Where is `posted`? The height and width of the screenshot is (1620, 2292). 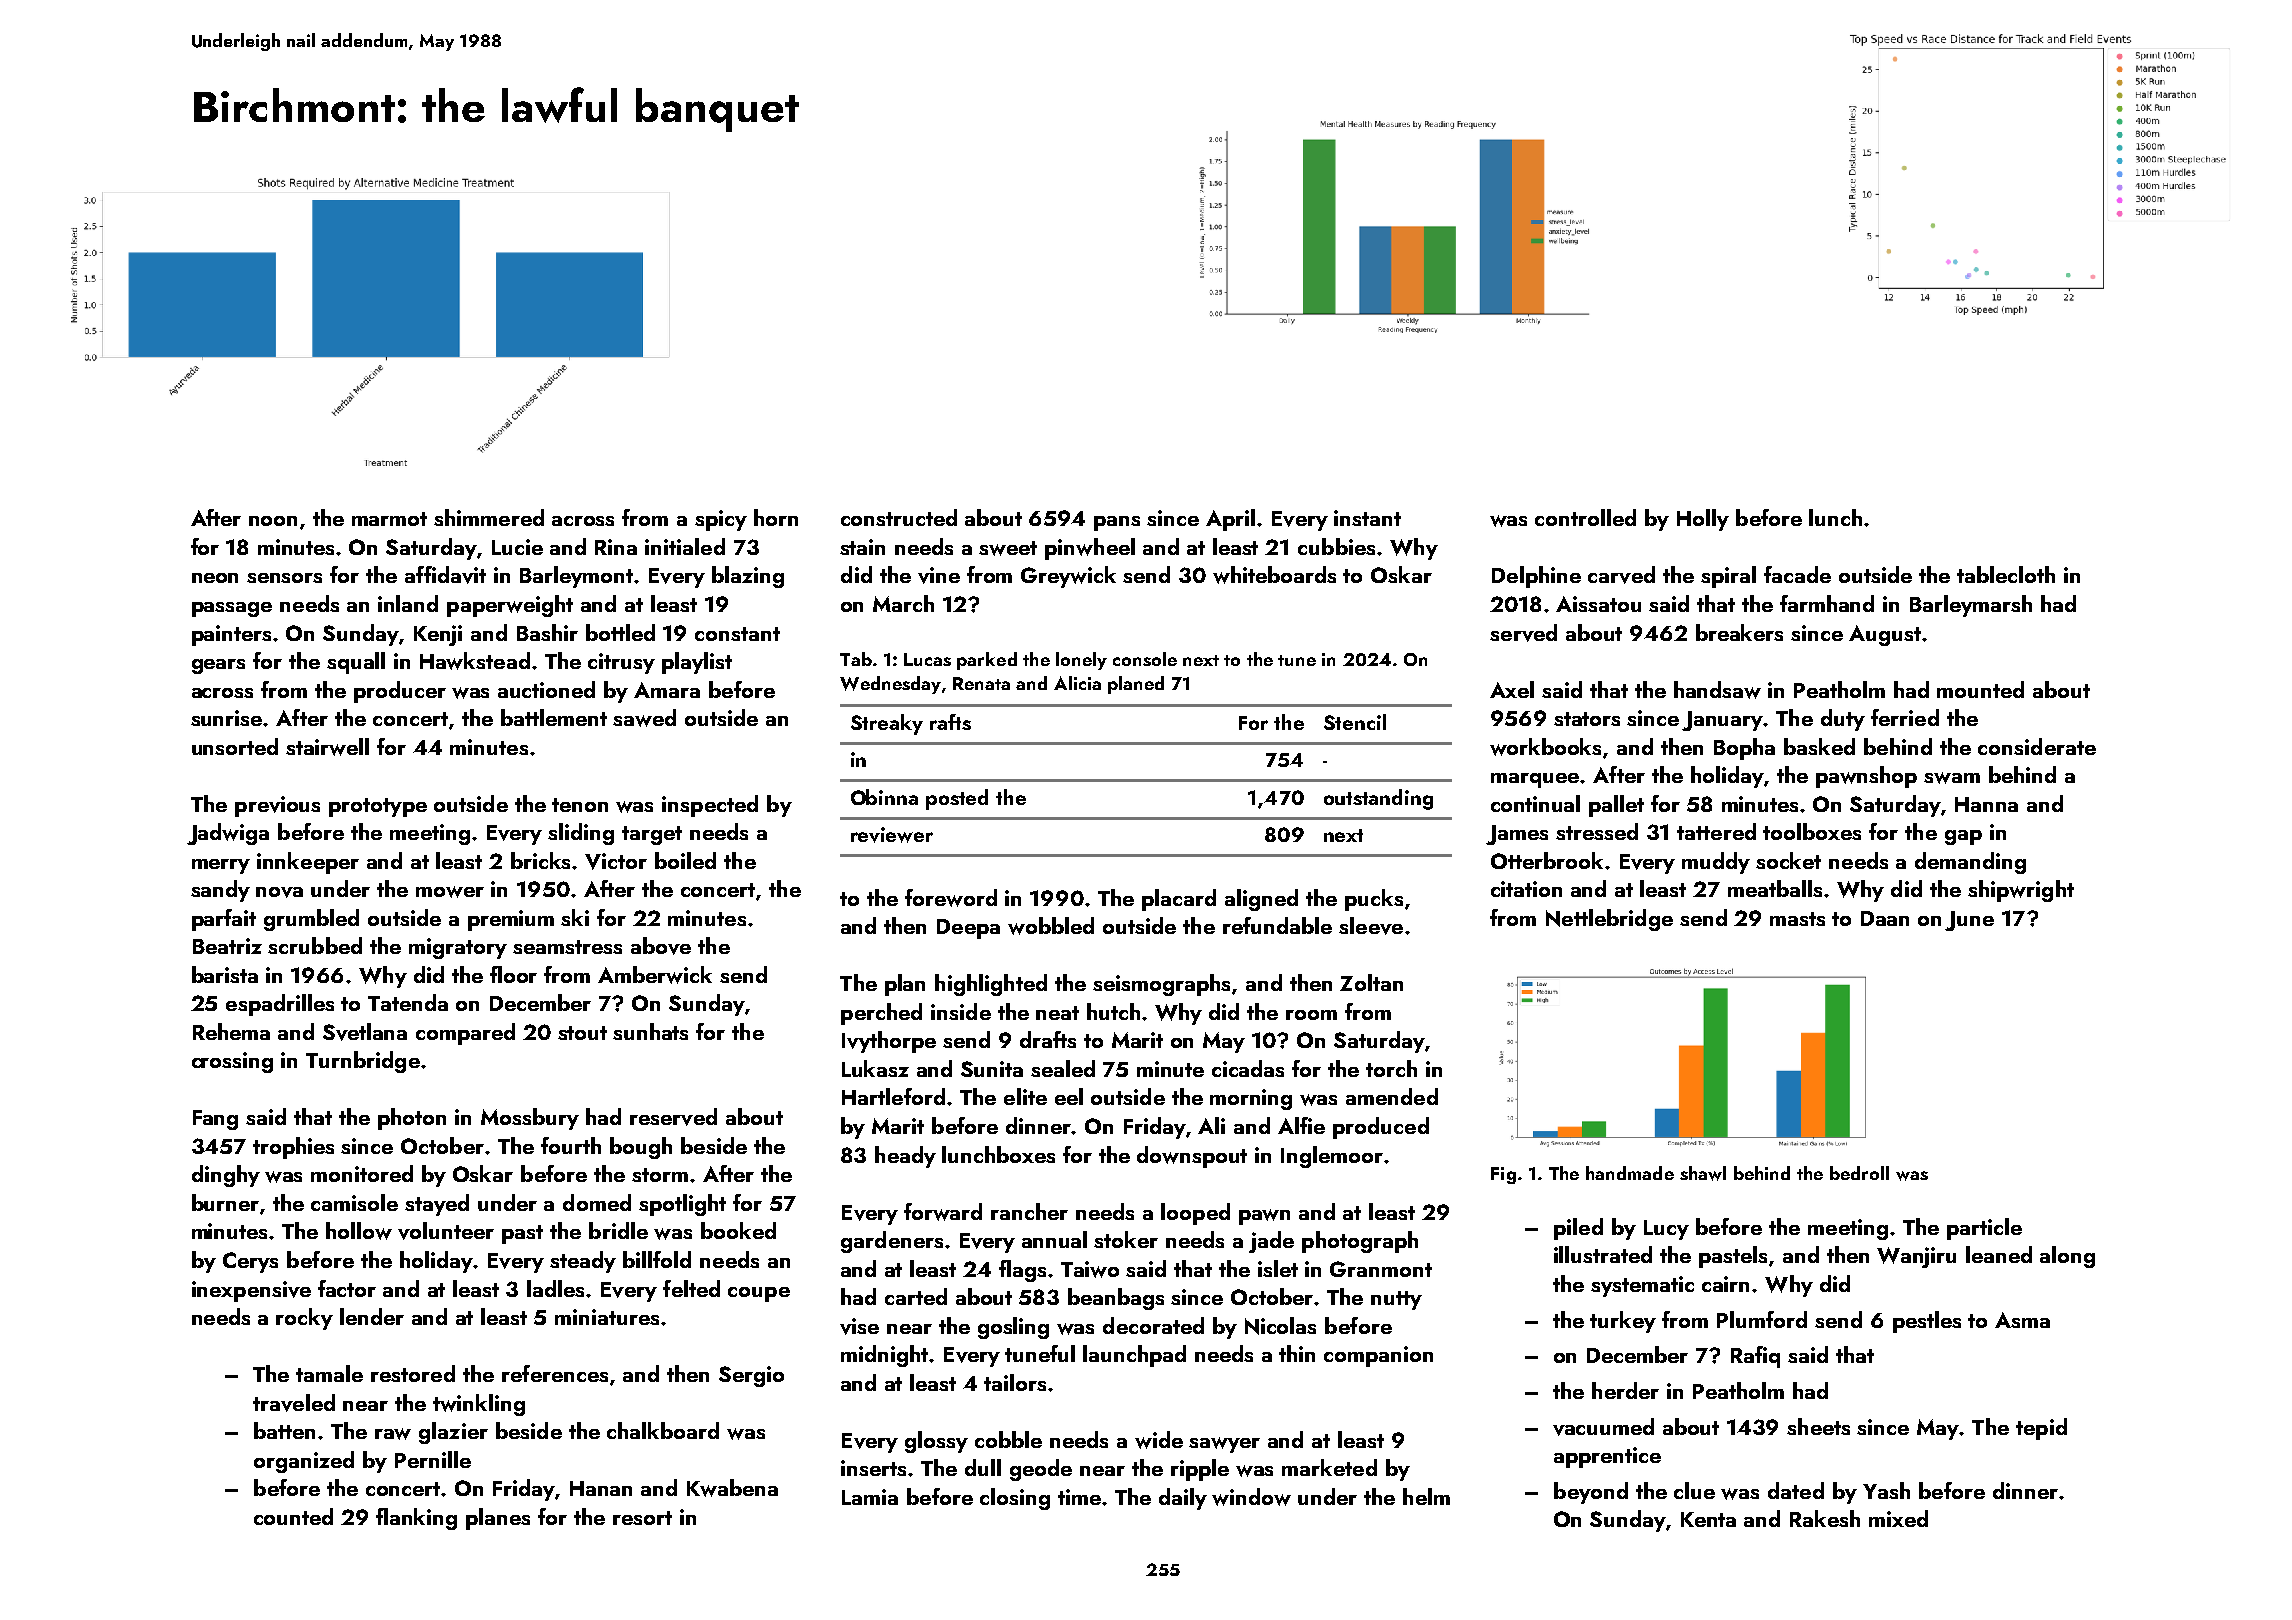 posted is located at coordinates (957, 799).
